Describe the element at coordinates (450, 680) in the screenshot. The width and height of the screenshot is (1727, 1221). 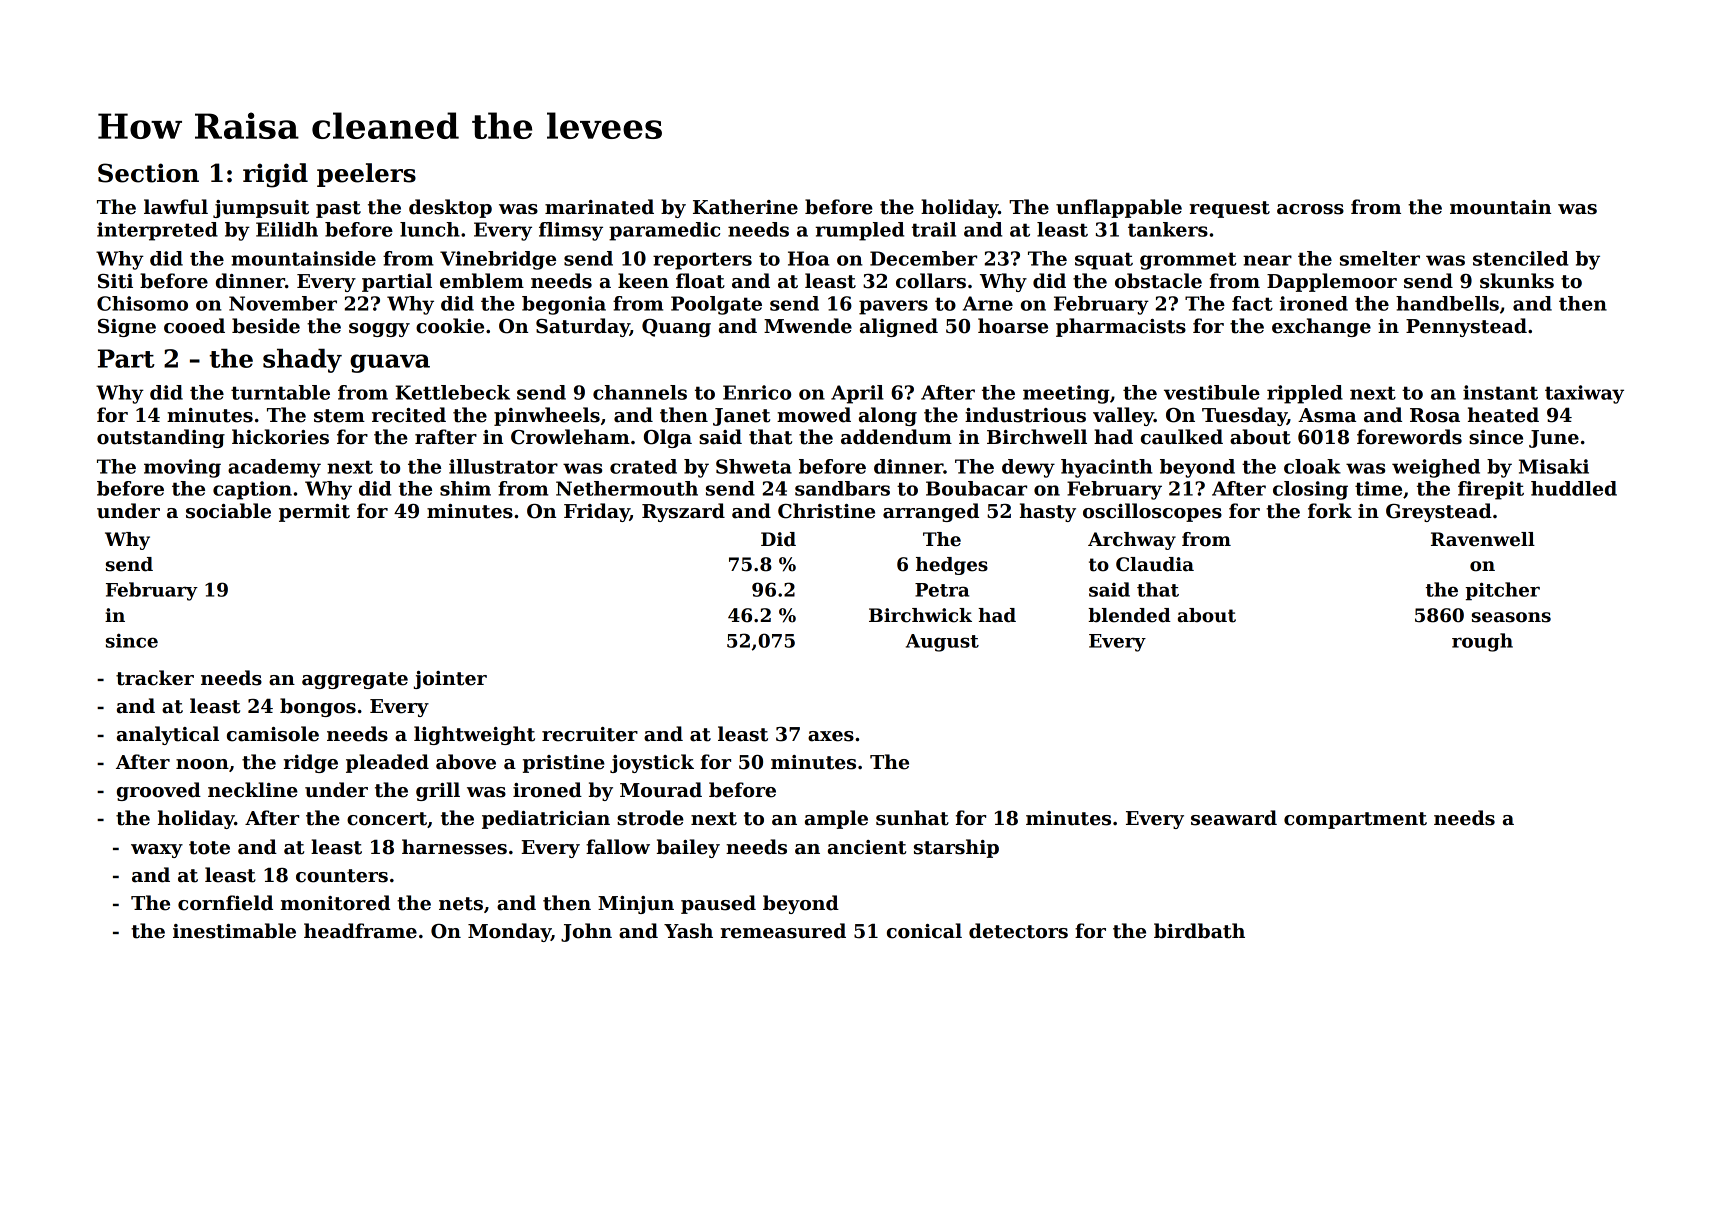
I see `jointer` at that location.
